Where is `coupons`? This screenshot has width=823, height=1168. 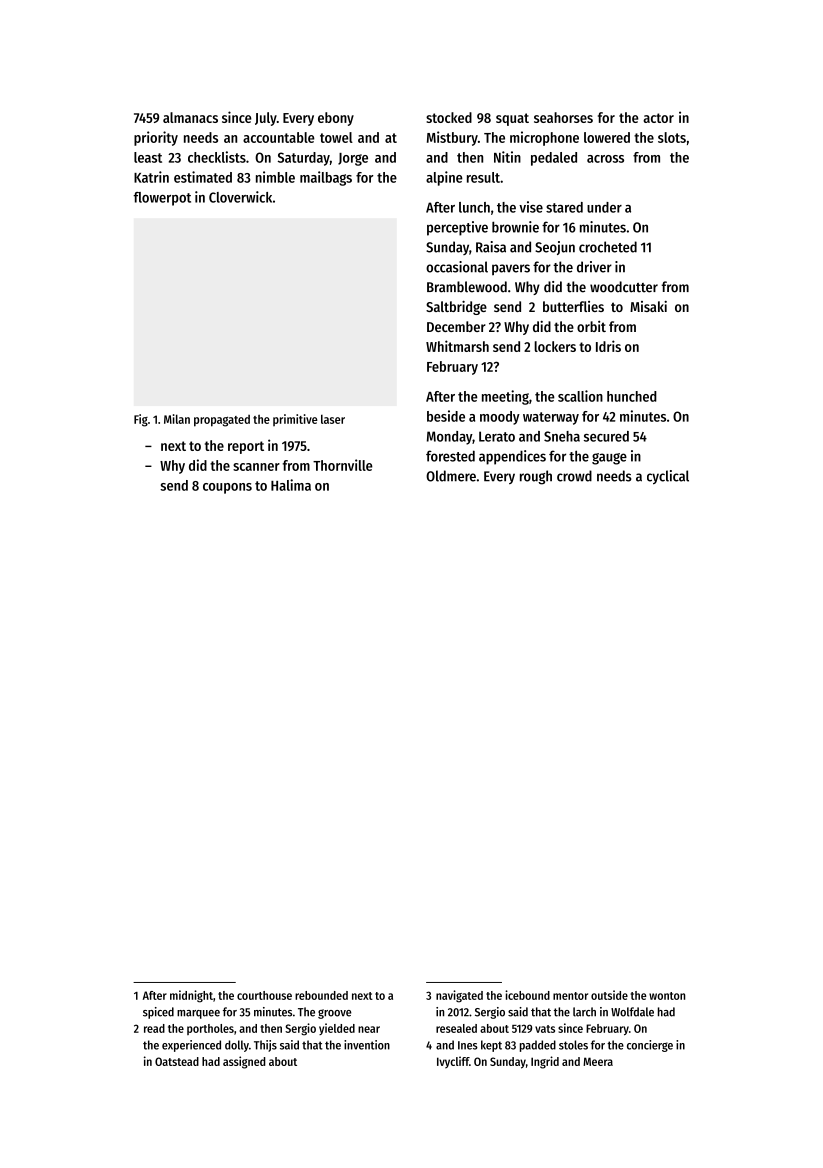
coupons is located at coordinates (227, 488).
